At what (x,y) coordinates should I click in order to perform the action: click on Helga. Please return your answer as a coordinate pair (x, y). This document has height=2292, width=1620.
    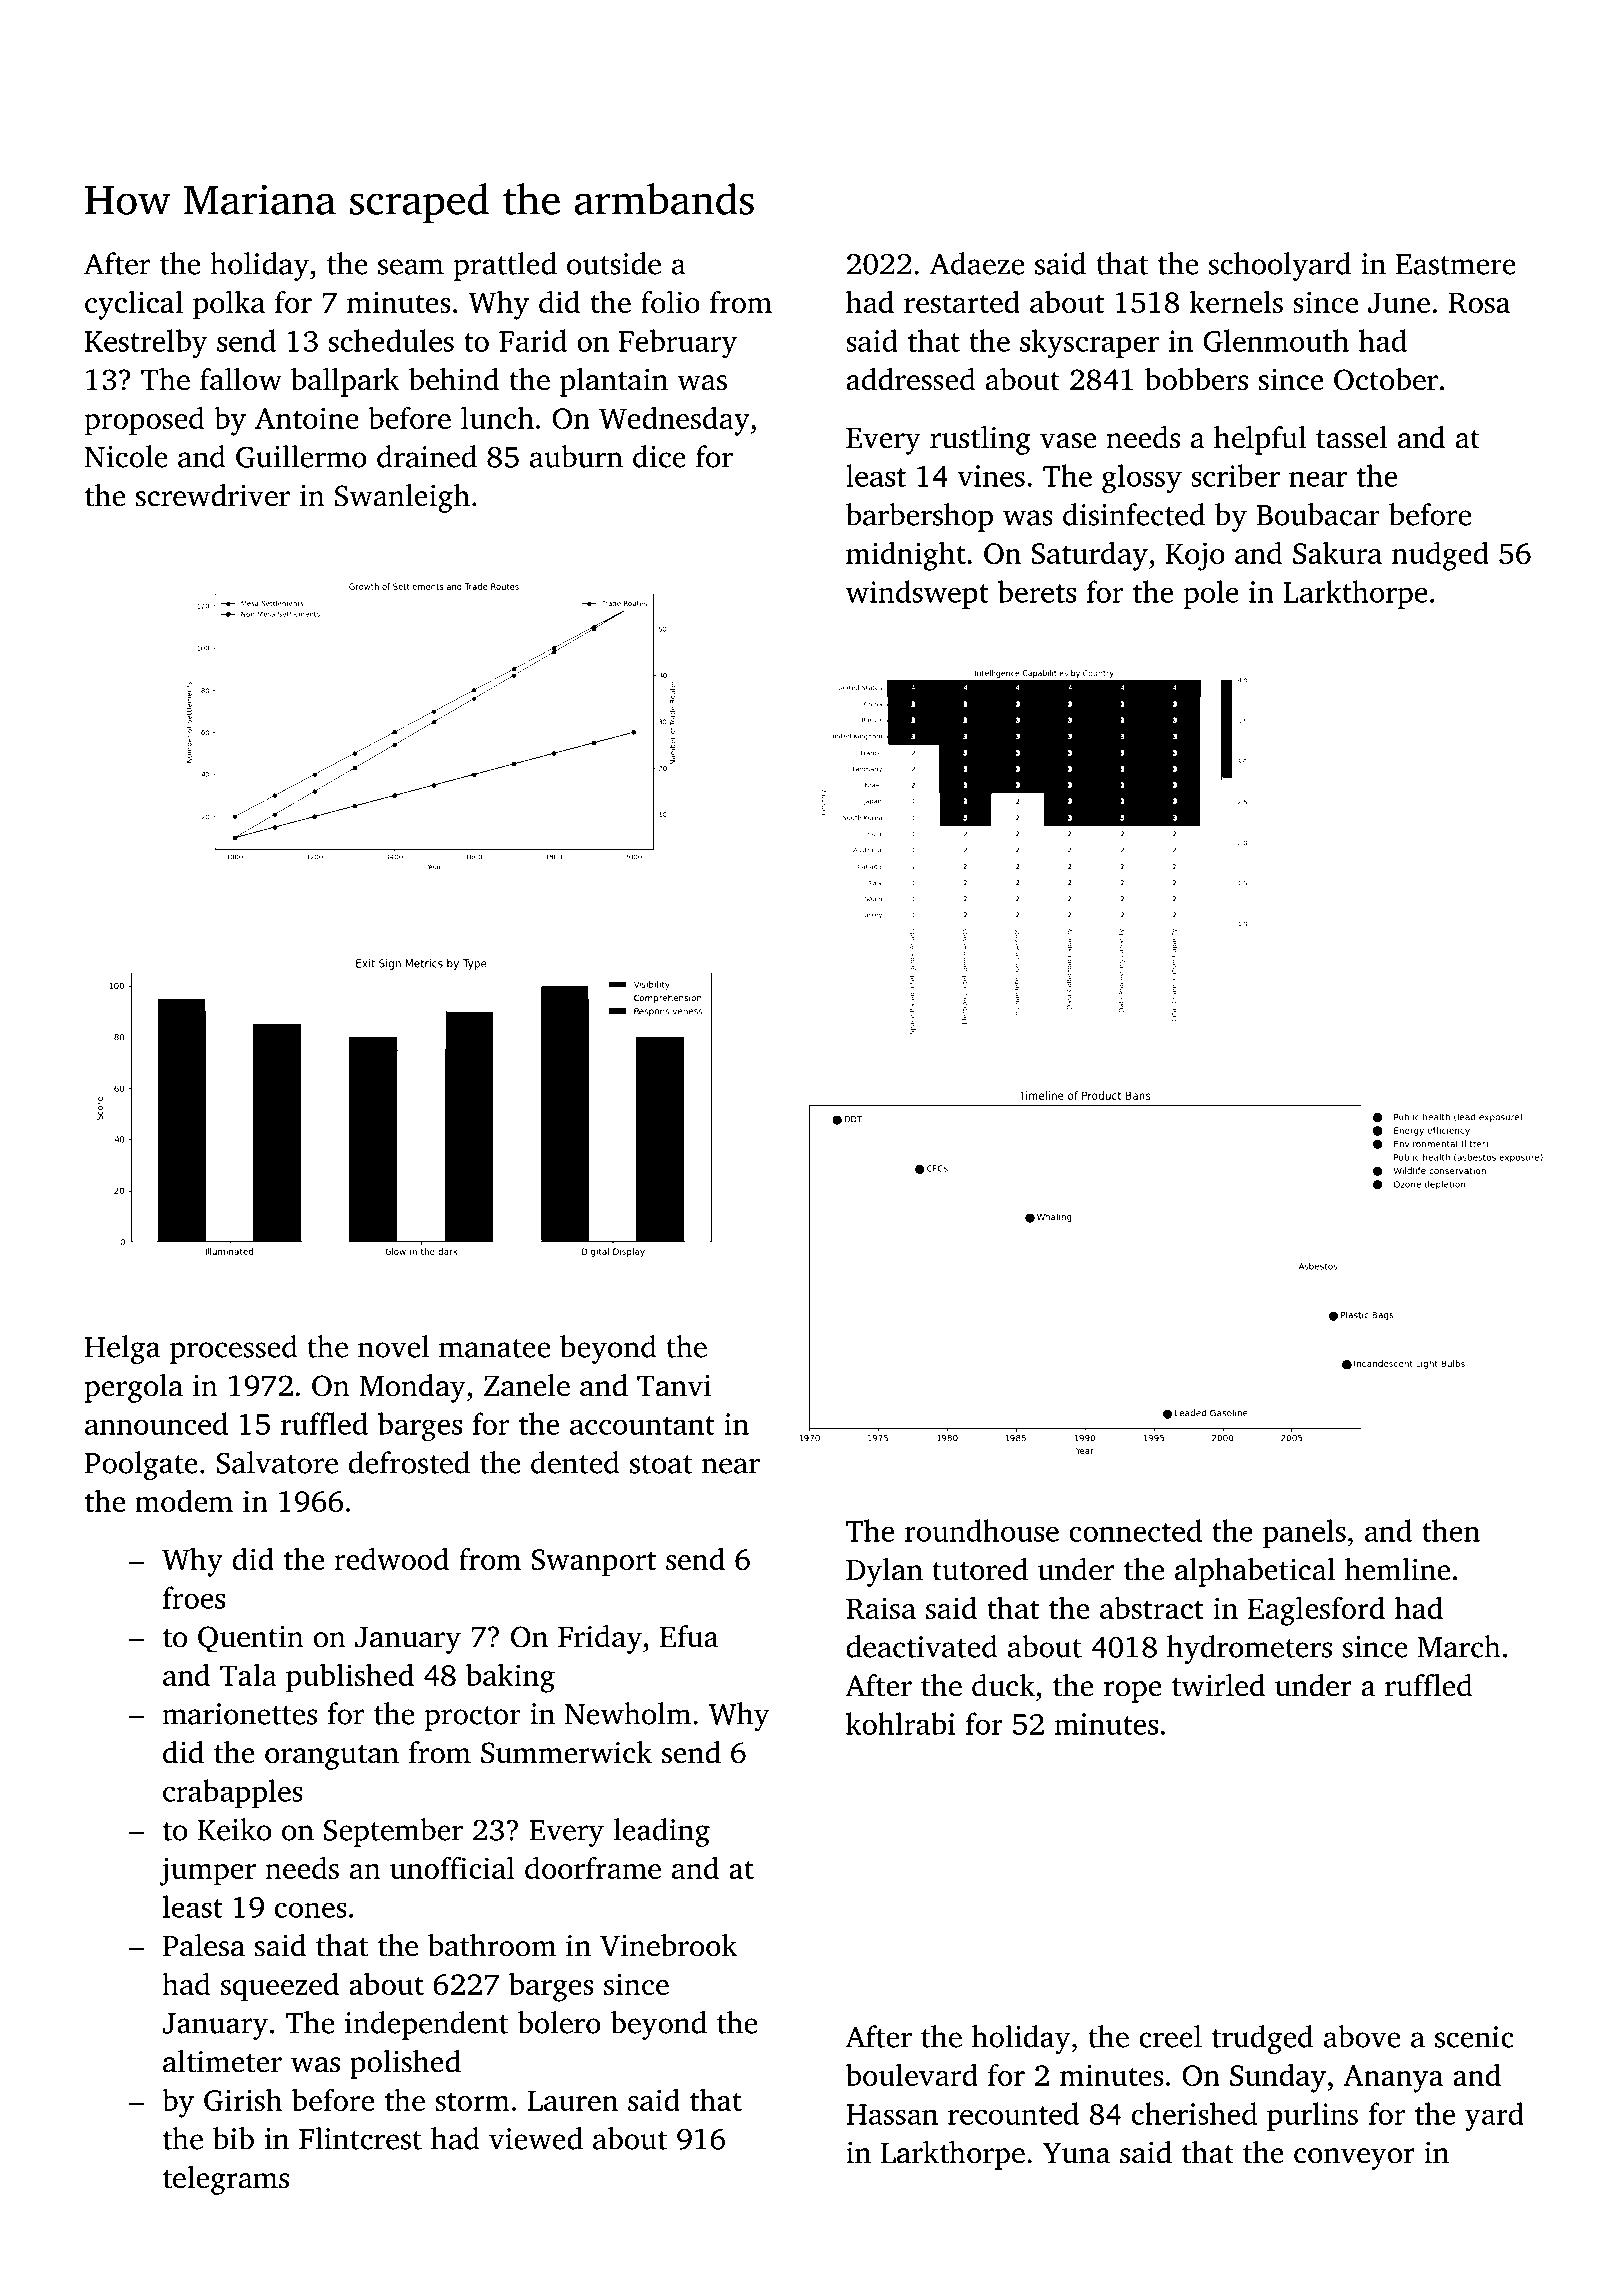
    Looking at the image, I should click on (122, 1349).
